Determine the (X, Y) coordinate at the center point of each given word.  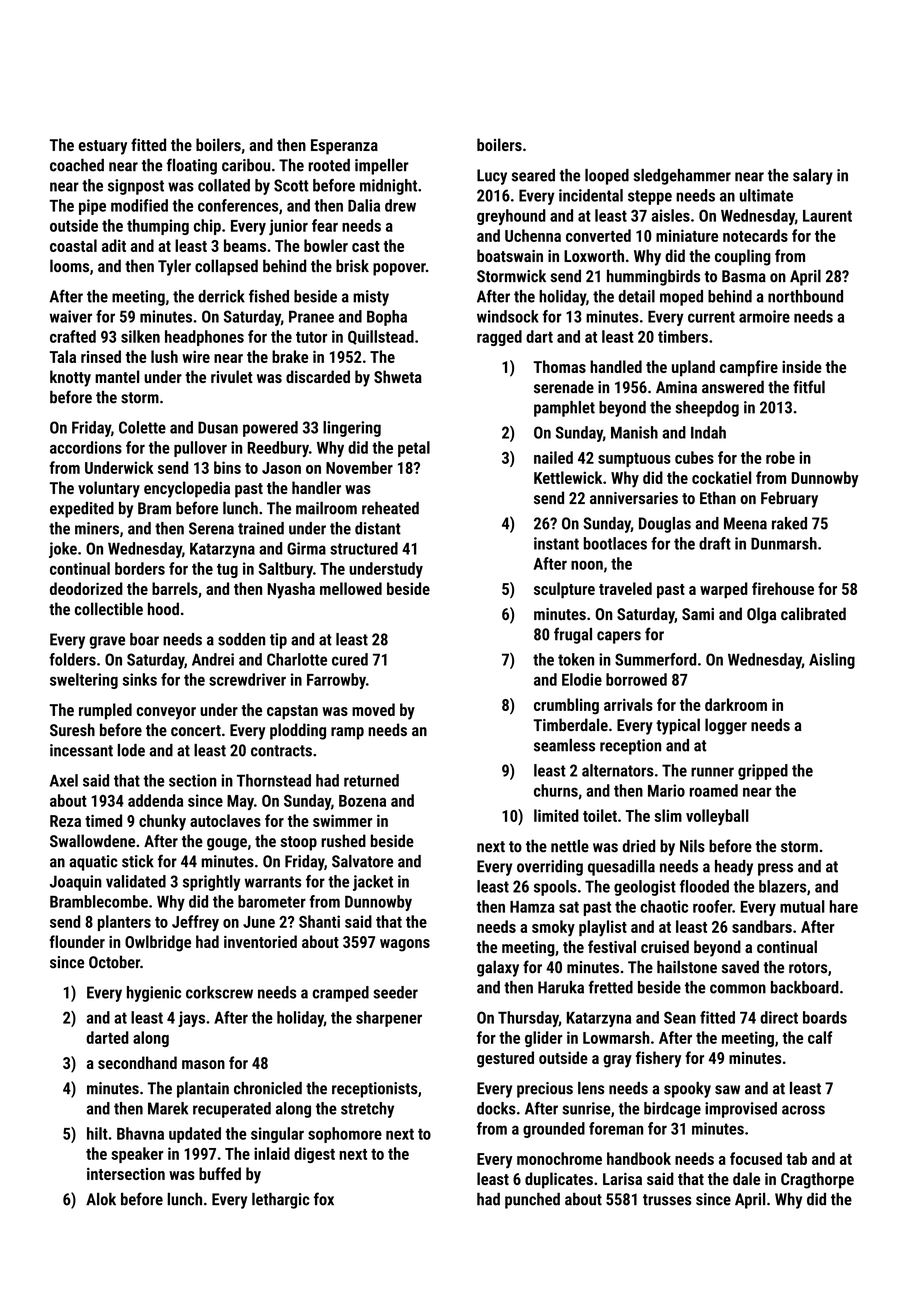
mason (203, 1064)
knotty (70, 378)
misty (371, 298)
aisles (670, 215)
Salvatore (362, 861)
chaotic (664, 906)
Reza (65, 821)
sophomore (345, 1135)
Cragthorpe (817, 1180)
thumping (158, 227)
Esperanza (344, 147)
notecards (755, 235)
